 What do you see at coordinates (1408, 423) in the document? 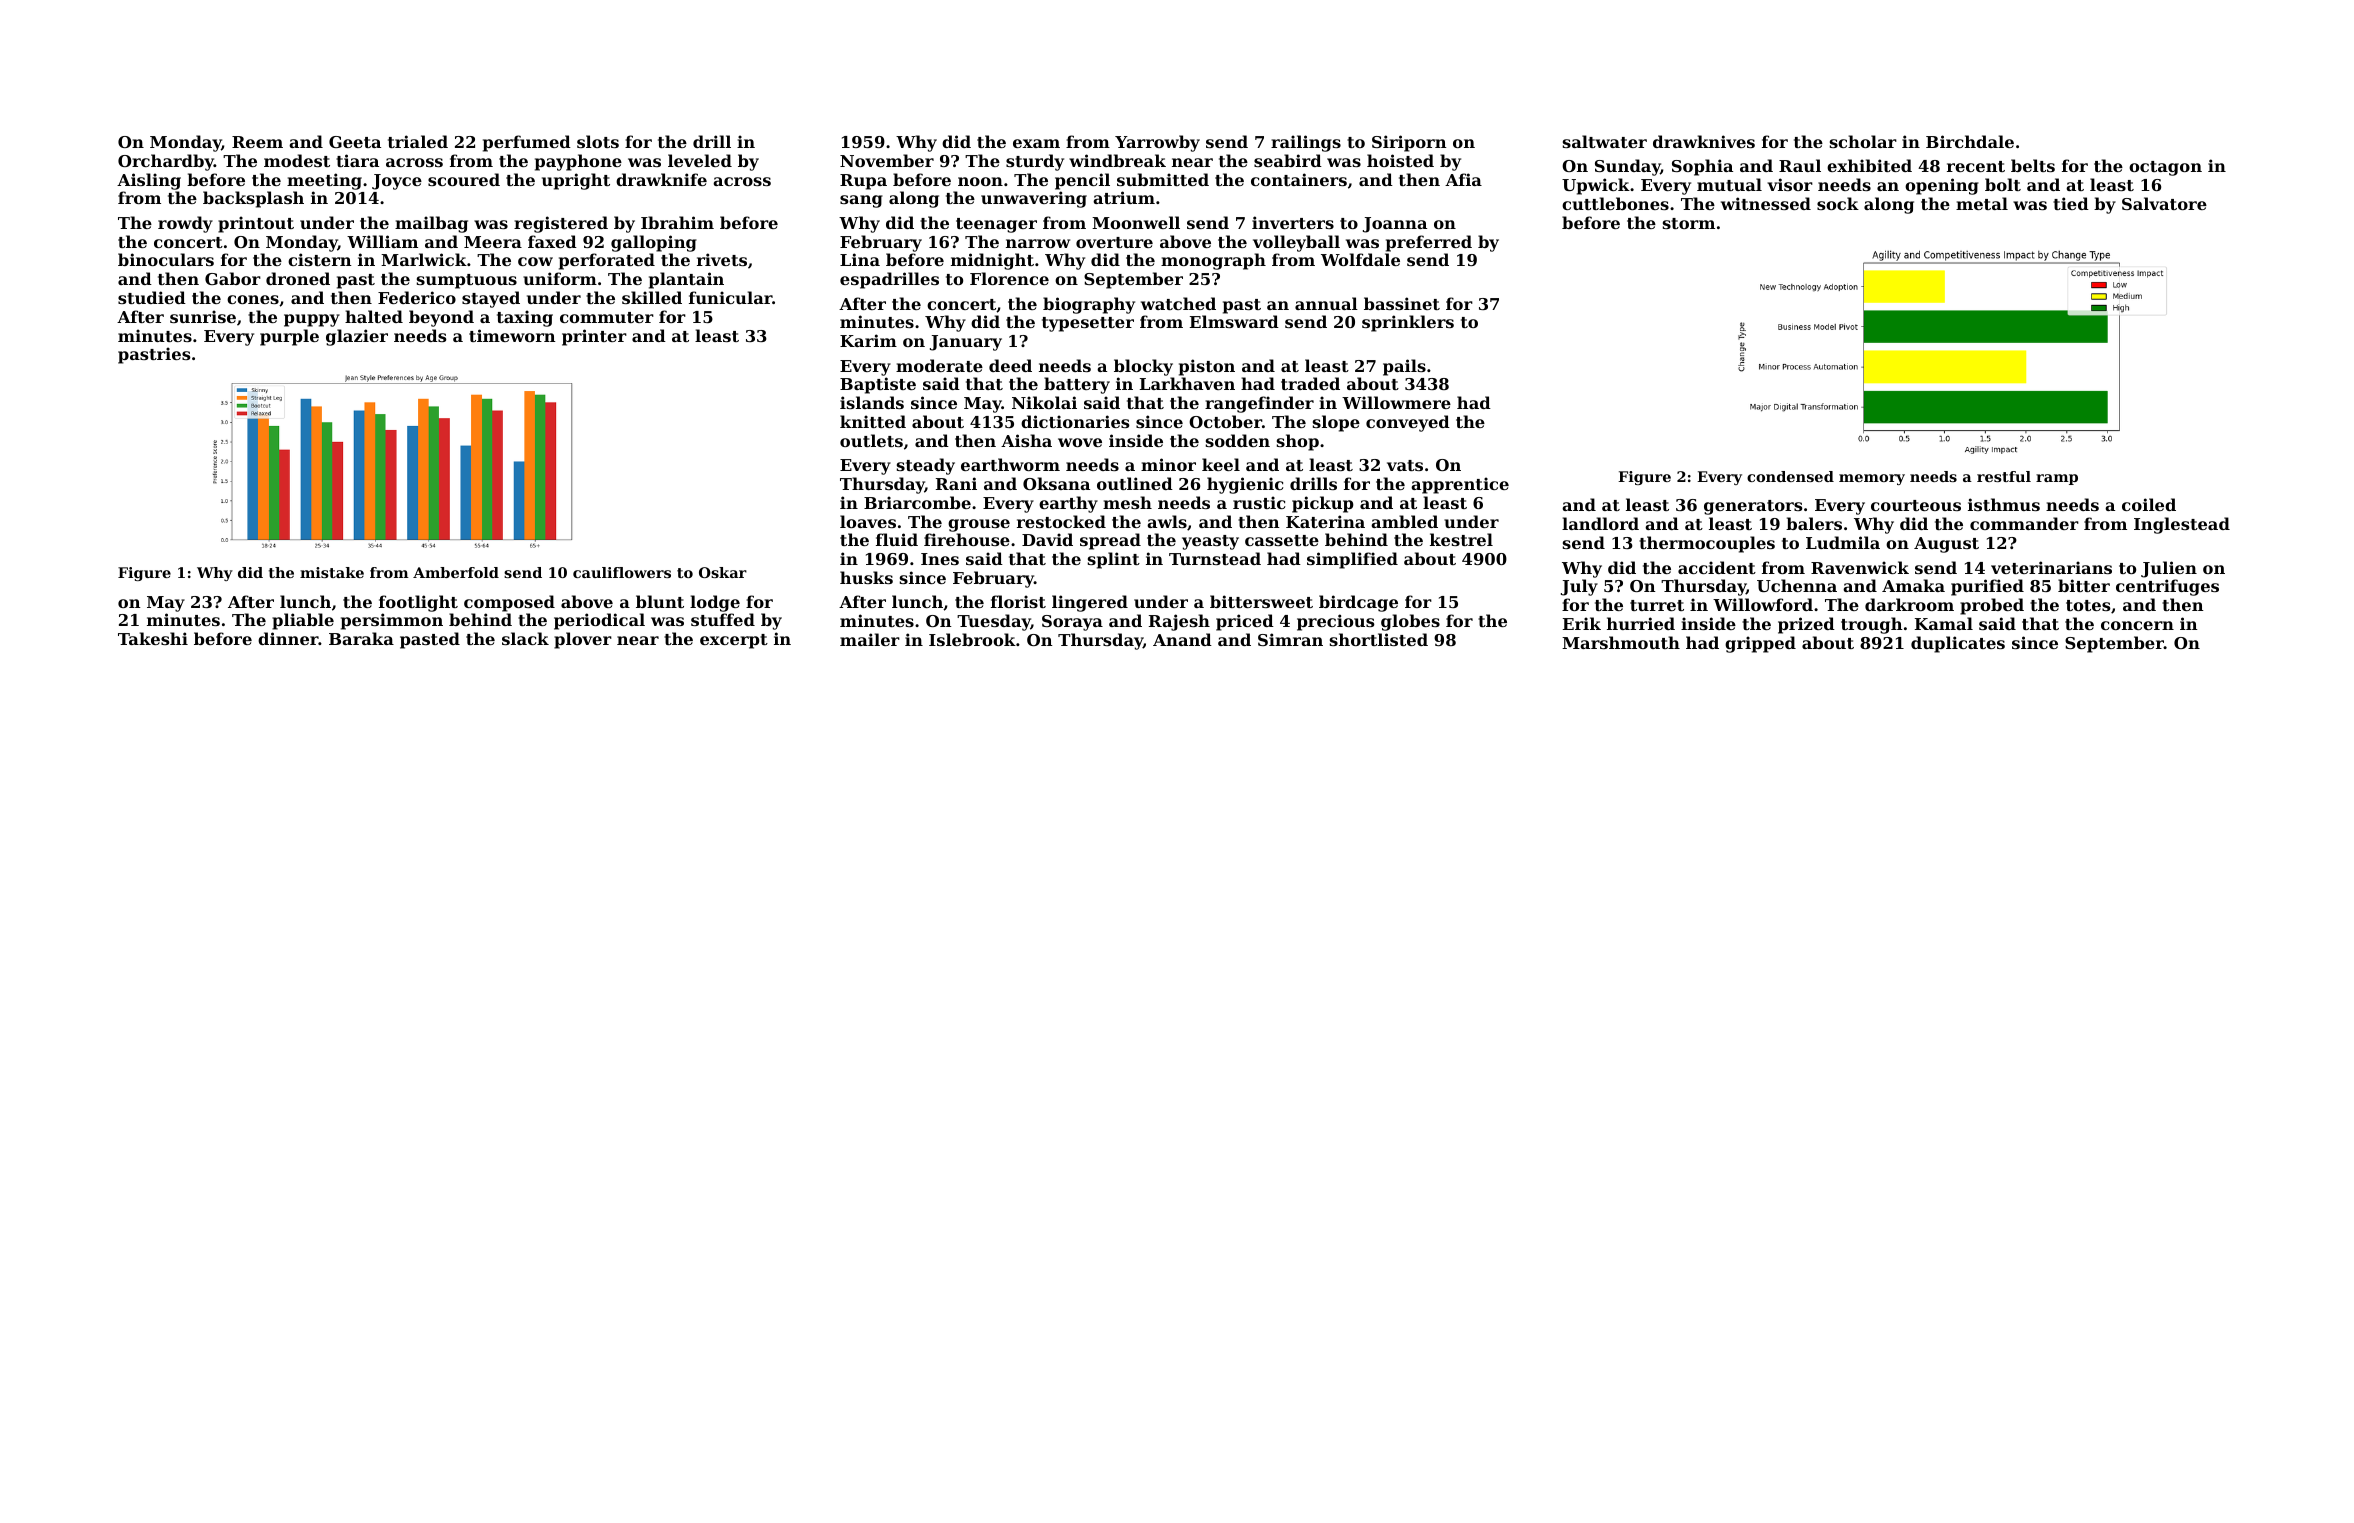
I see `conveyed` at bounding box center [1408, 423].
